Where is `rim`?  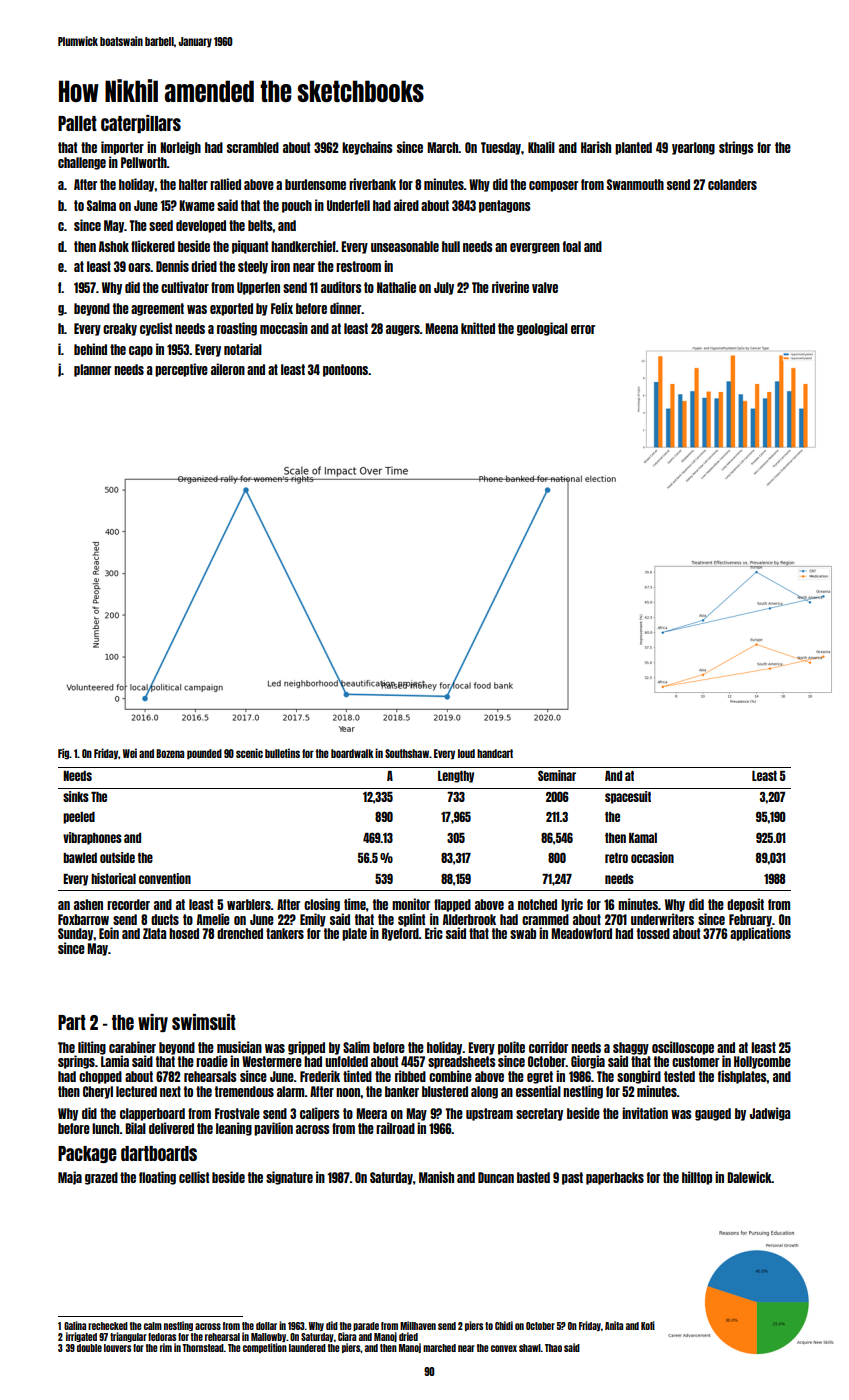
rim is located at coordinates (166, 1347).
